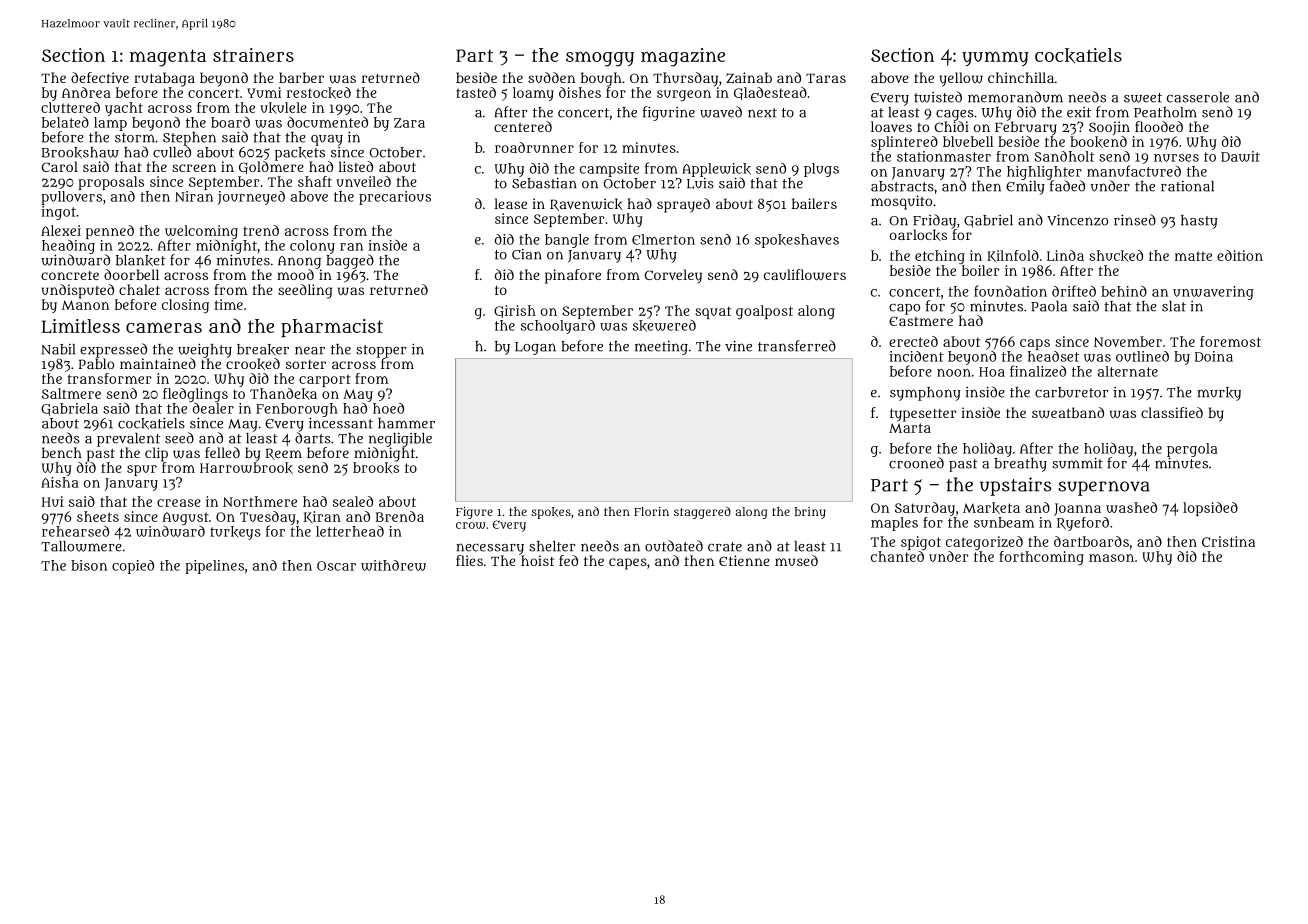 This screenshot has width=1308, height=924. Describe the element at coordinates (131, 274) in the screenshot. I see `doorbell` at that location.
